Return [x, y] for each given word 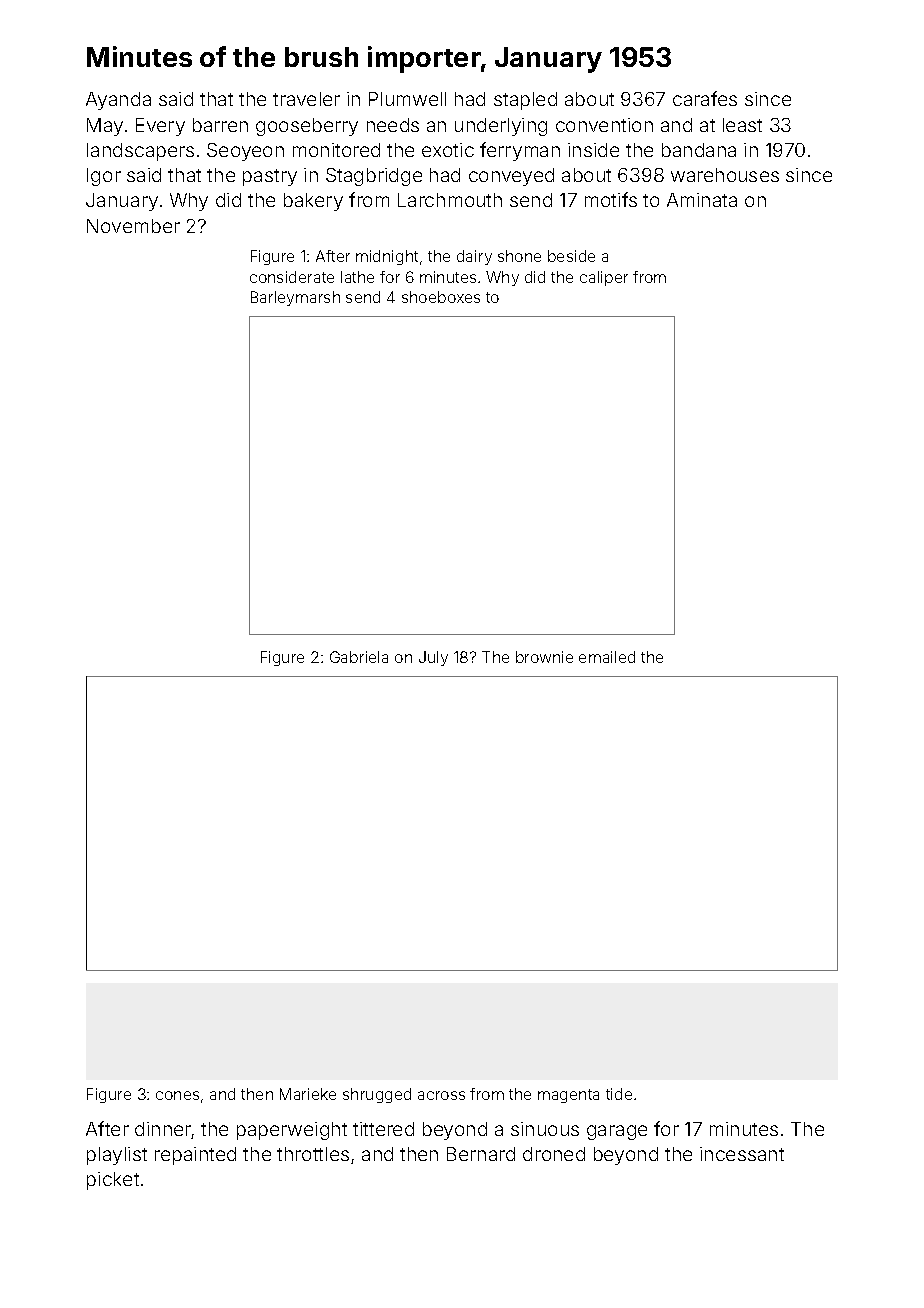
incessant [742, 1154]
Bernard [481, 1154]
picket [113, 1181]
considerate [292, 277]
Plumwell [407, 99]
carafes [705, 98]
